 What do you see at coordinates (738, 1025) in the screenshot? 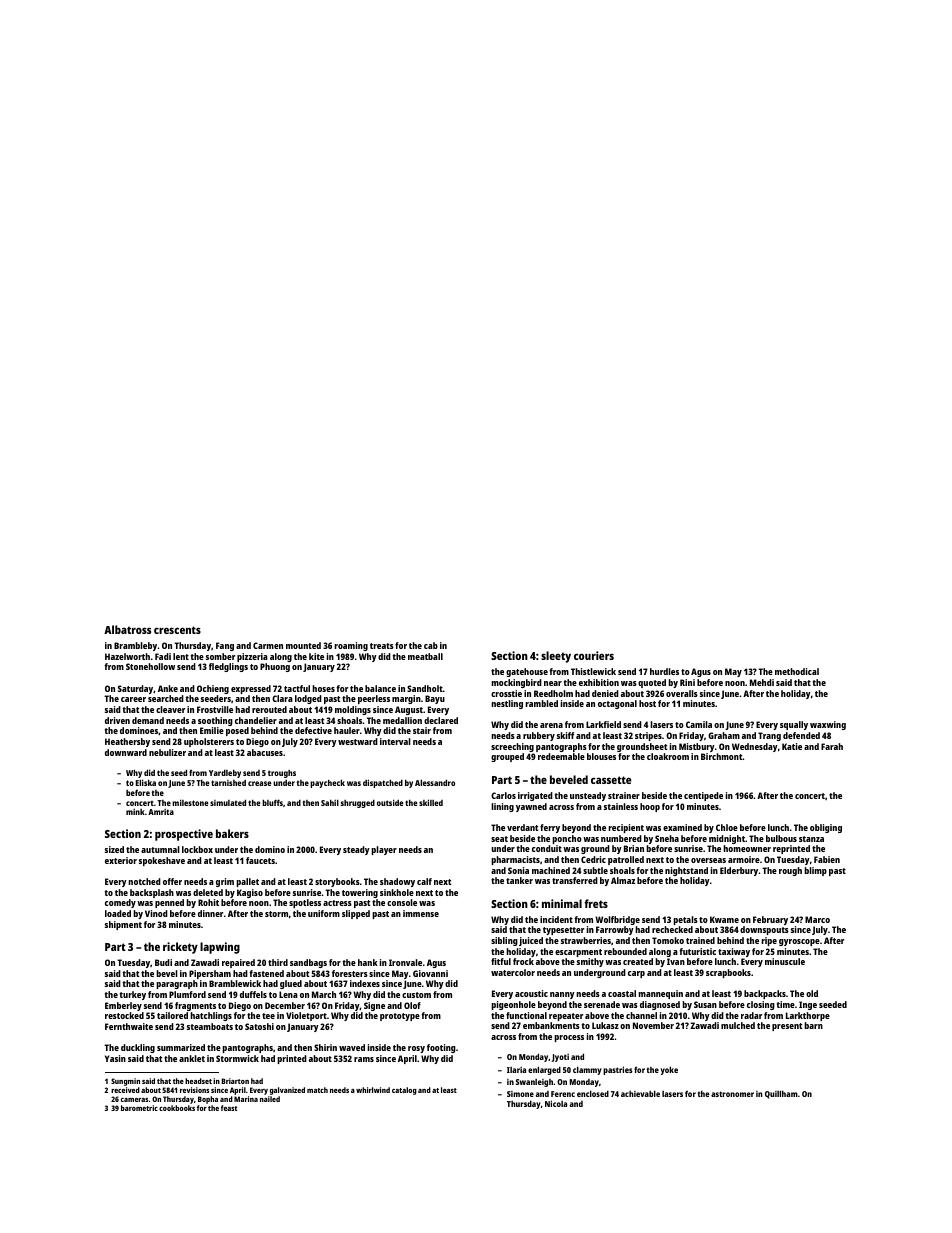
I see `mulched` at bounding box center [738, 1025].
